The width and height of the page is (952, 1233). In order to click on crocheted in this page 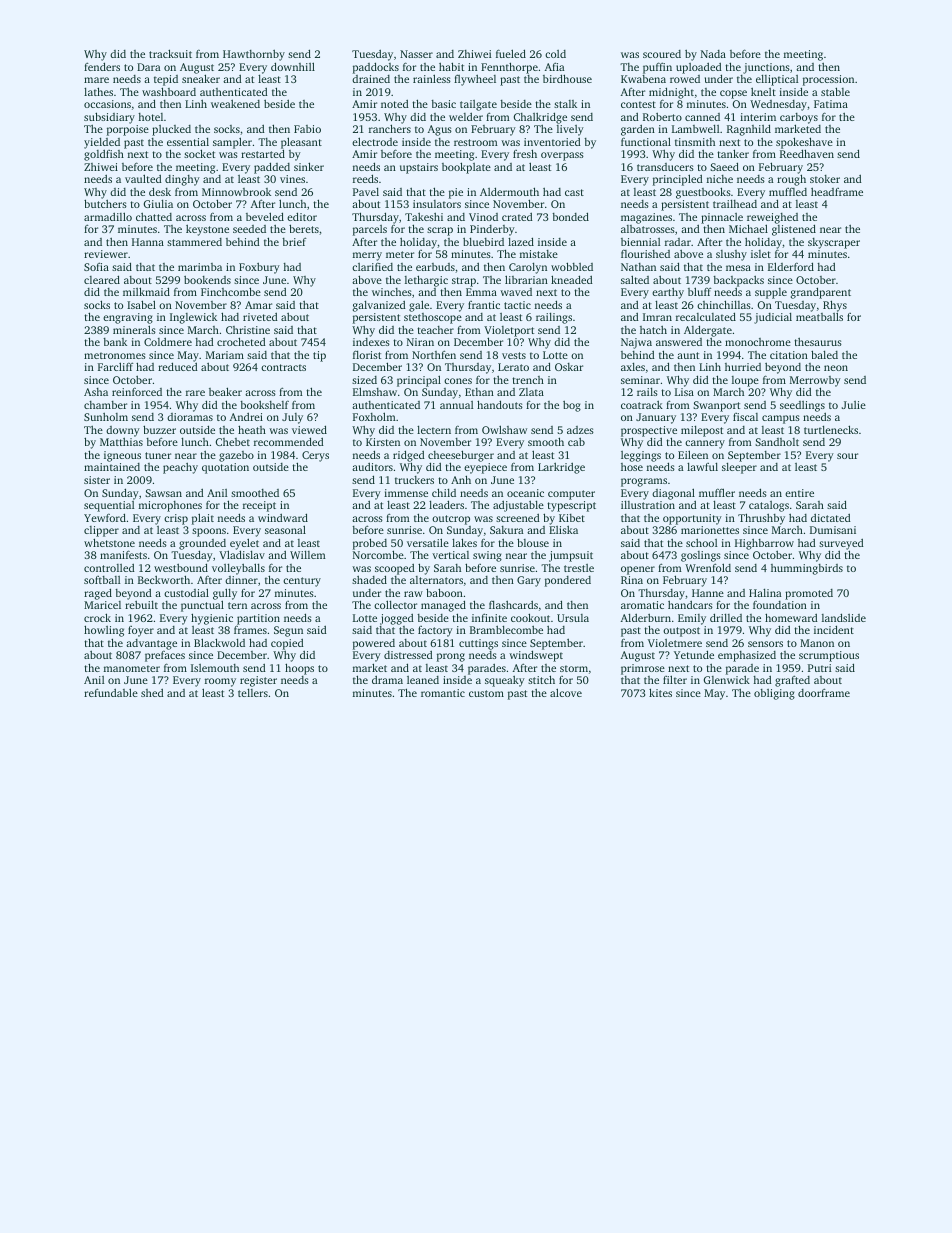, I will do `click(241, 341)`.
